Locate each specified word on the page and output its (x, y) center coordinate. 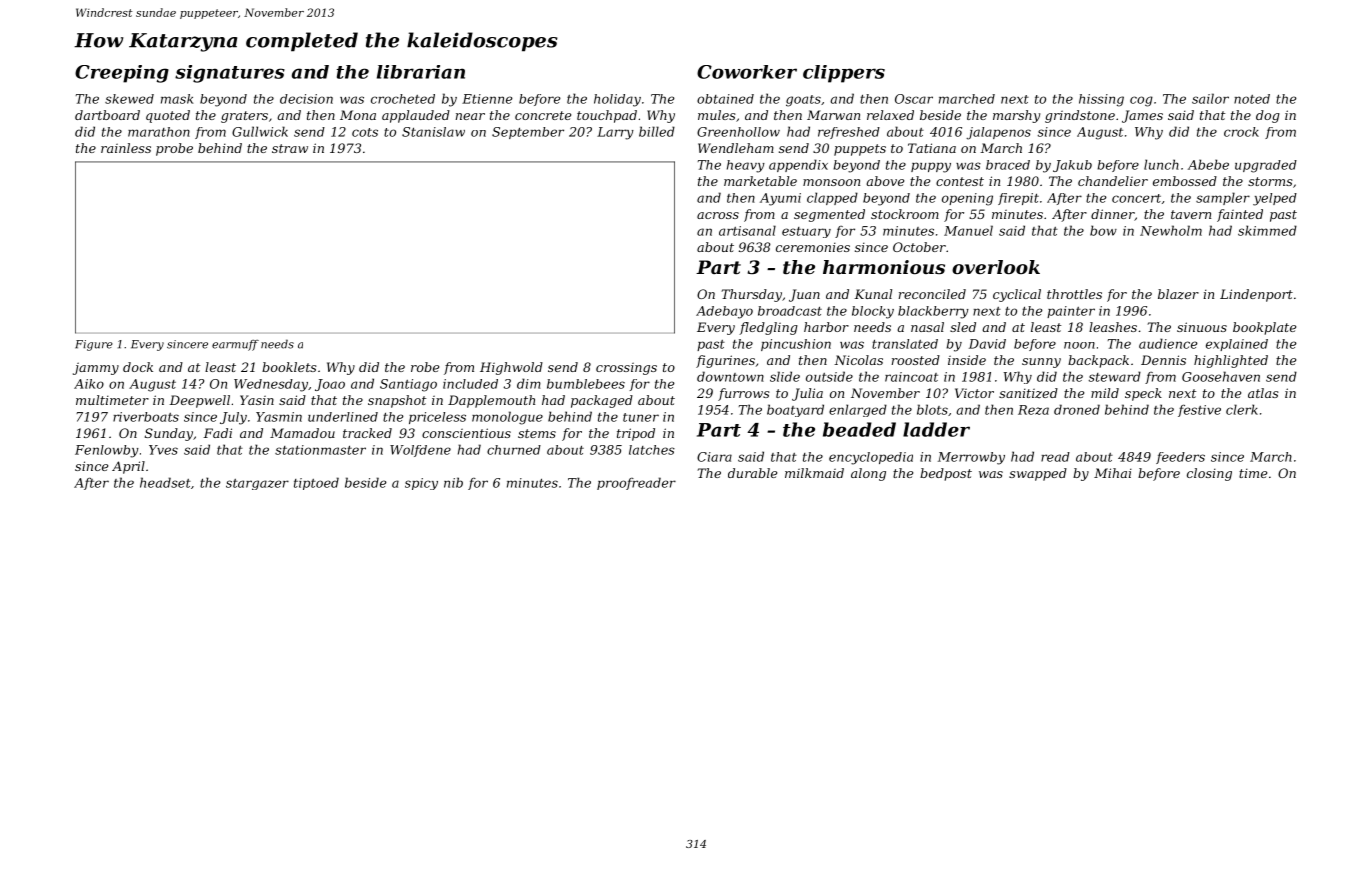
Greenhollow (738, 132)
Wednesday (271, 385)
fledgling (768, 328)
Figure (94, 345)
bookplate (1264, 328)
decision (306, 99)
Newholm (1171, 230)
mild (1105, 393)
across (718, 215)
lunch (1161, 164)
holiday (617, 100)
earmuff (235, 345)
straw (290, 148)
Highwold (511, 368)
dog (1268, 116)
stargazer (257, 484)
